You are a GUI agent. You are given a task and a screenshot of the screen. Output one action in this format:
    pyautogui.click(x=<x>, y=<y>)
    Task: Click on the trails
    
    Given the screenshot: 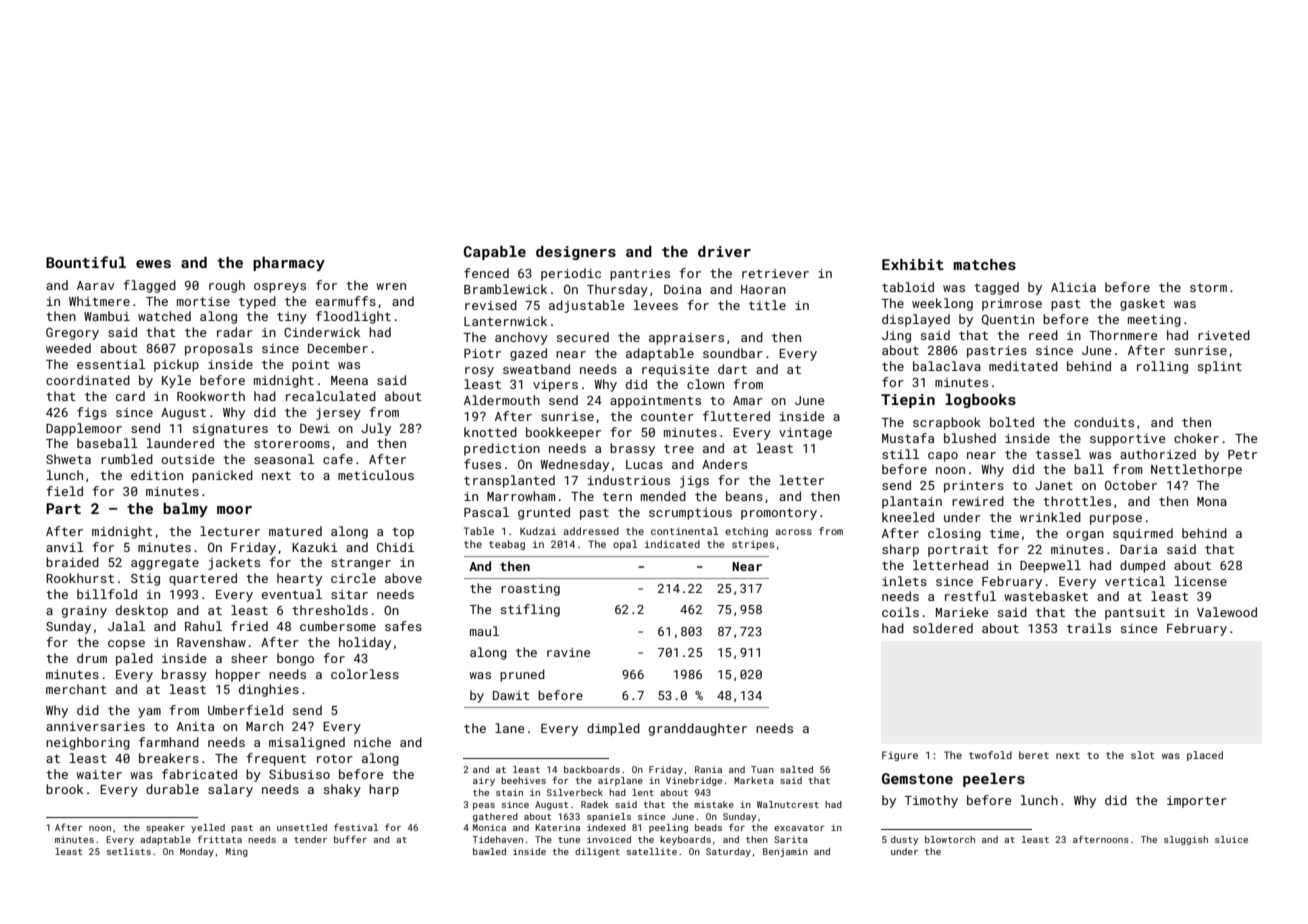 What is the action you would take?
    pyautogui.click(x=1089, y=628)
